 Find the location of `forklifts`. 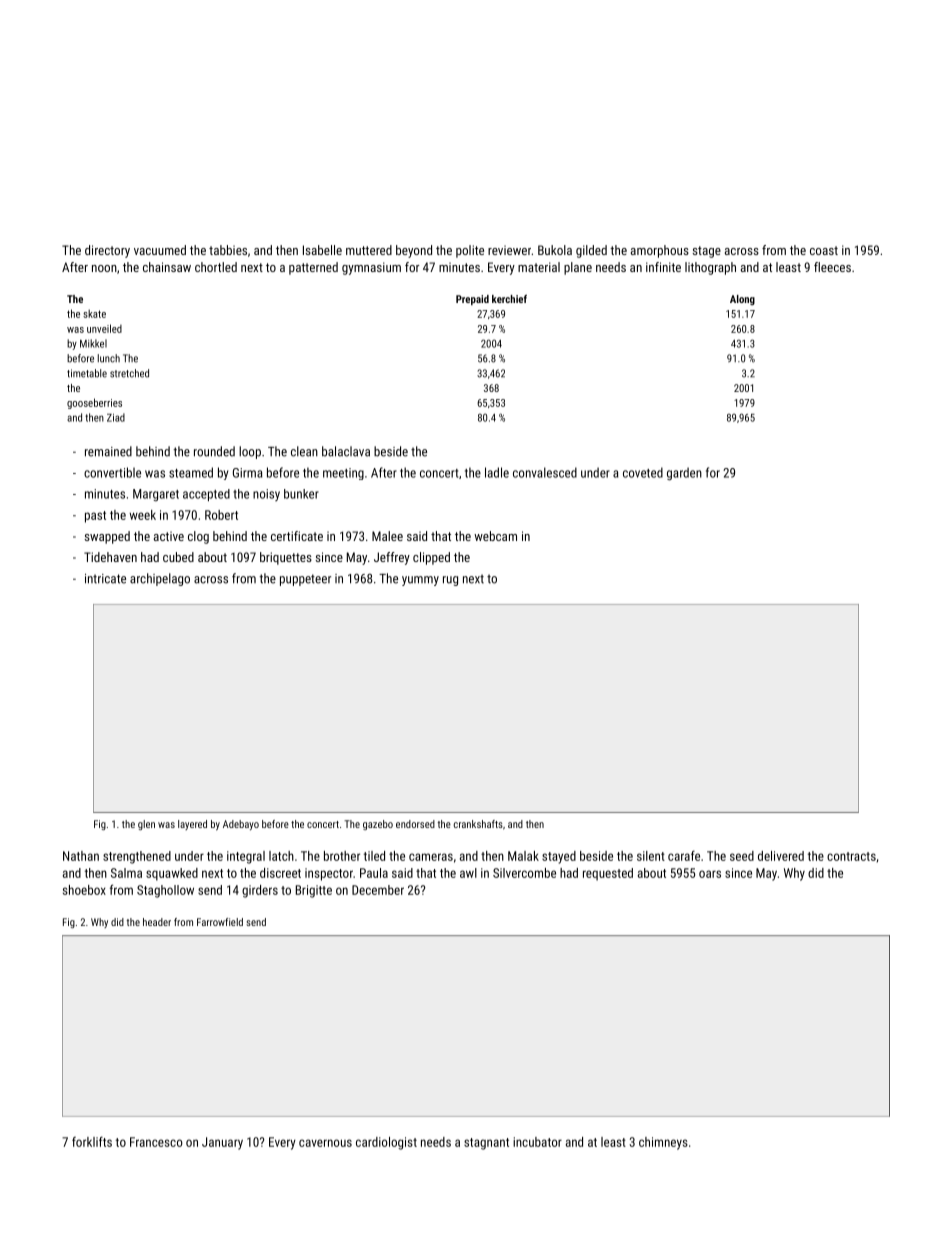

forklifts is located at coordinates (92, 1141).
